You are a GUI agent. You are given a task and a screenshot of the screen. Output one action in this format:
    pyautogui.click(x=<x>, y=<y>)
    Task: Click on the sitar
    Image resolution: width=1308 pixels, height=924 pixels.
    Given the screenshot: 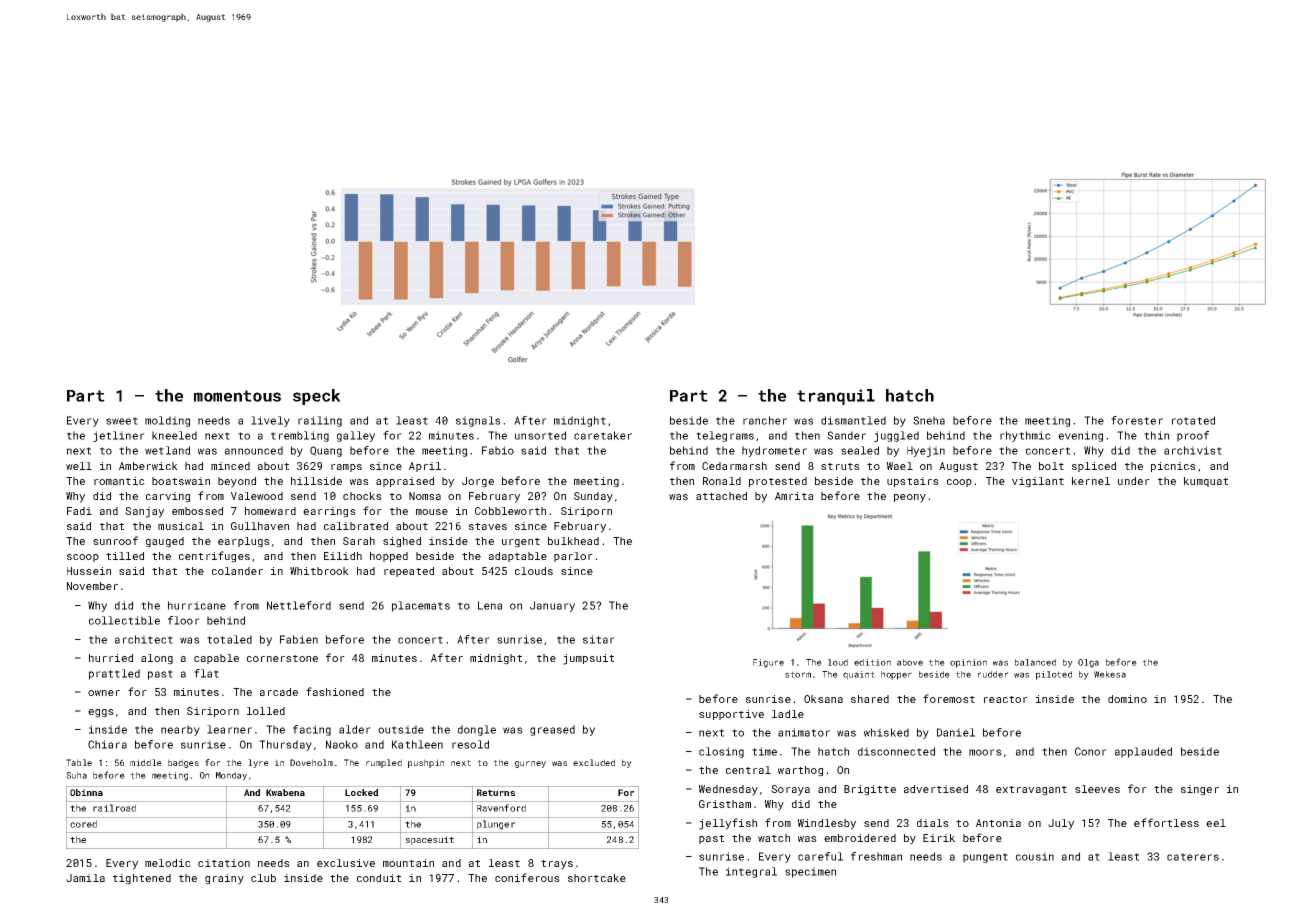 What is the action you would take?
    pyautogui.click(x=599, y=639)
